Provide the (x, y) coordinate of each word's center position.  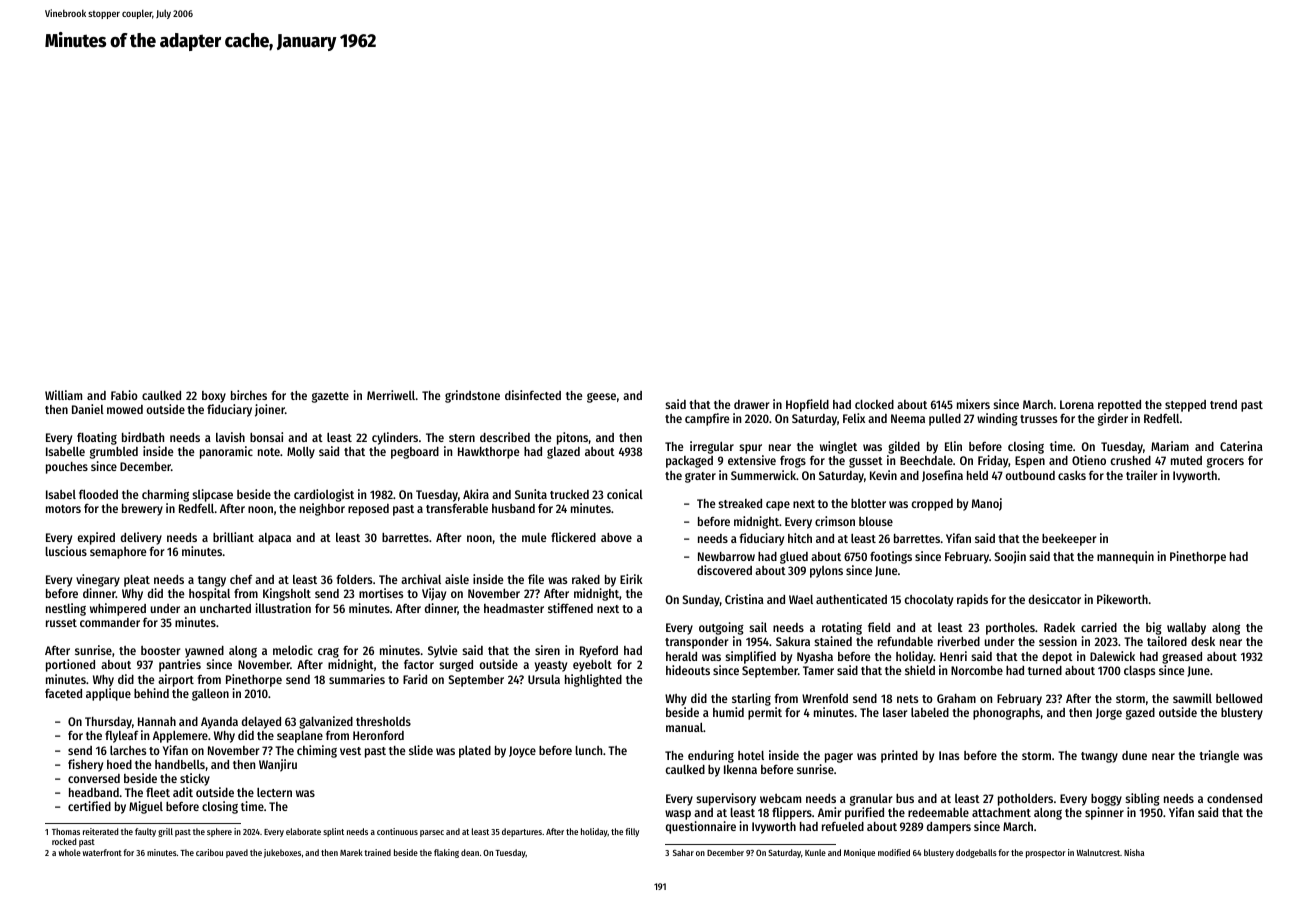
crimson (835, 521)
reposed (368, 510)
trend (1223, 404)
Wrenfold (825, 698)
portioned (70, 665)
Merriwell (391, 395)
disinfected (533, 395)
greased (1182, 658)
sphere (219, 832)
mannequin (1125, 557)
